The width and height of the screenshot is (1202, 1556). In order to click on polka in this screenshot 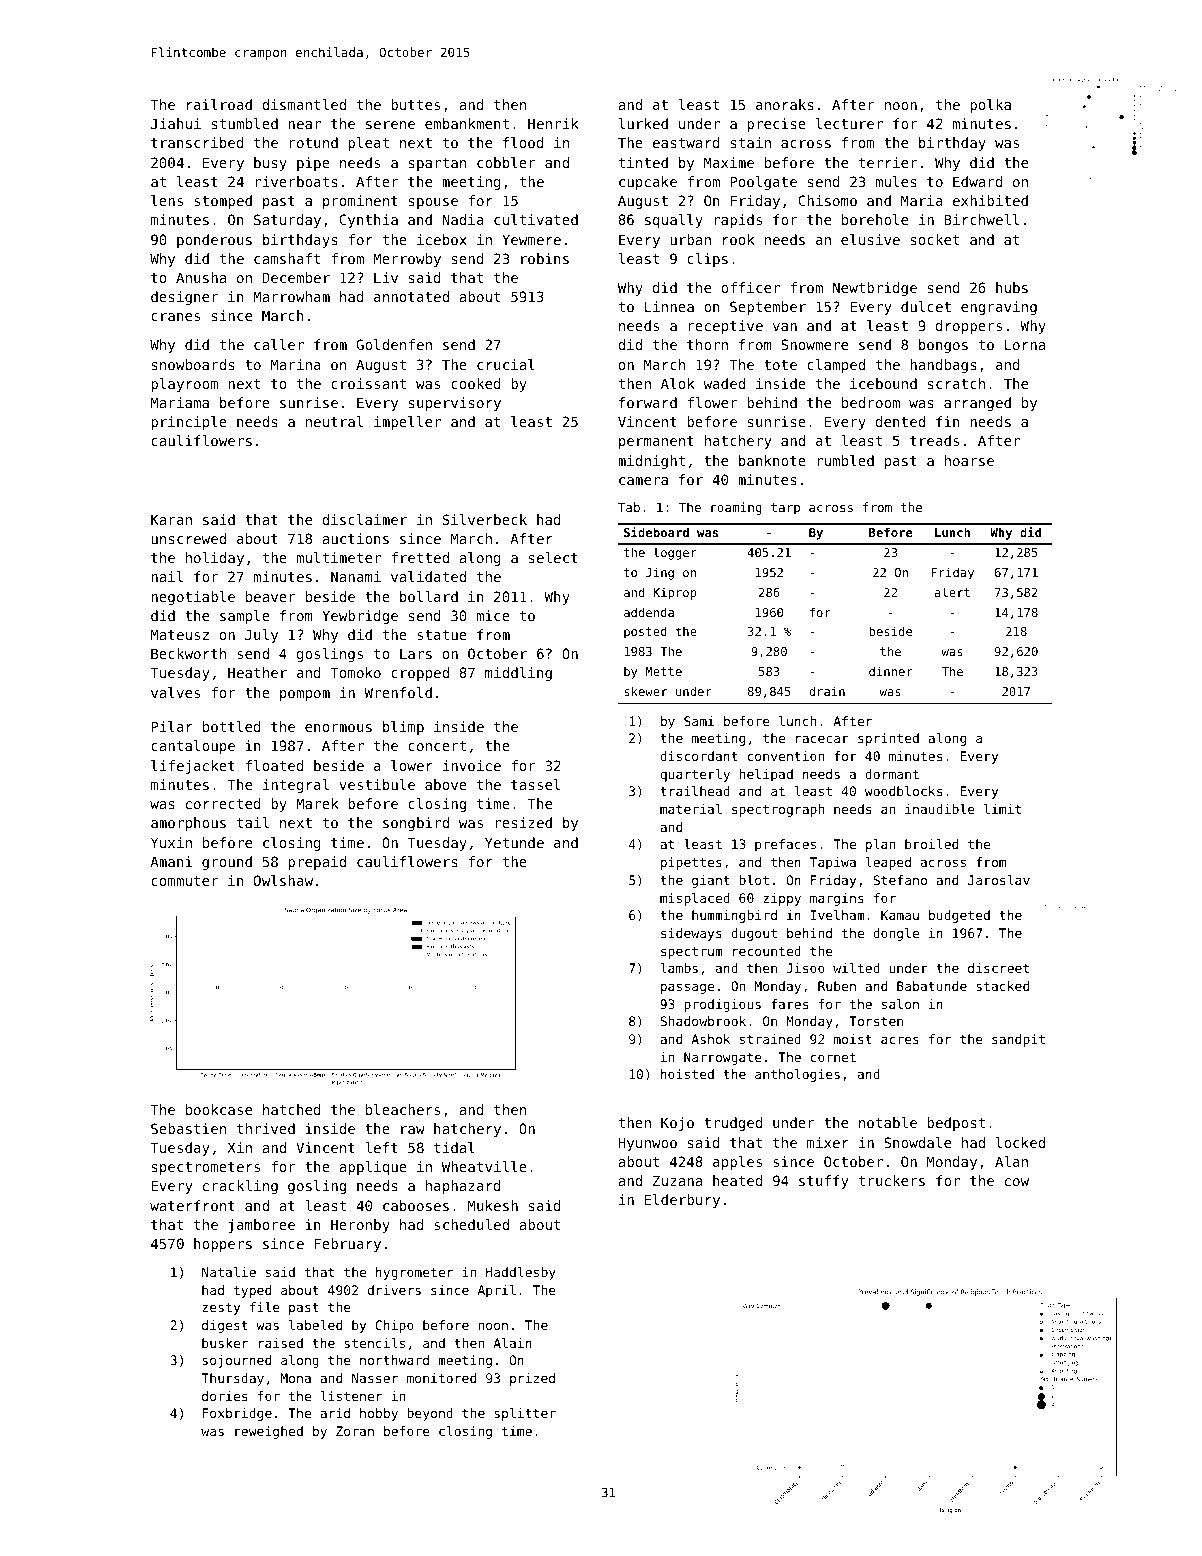, I will do `click(990, 106)`.
